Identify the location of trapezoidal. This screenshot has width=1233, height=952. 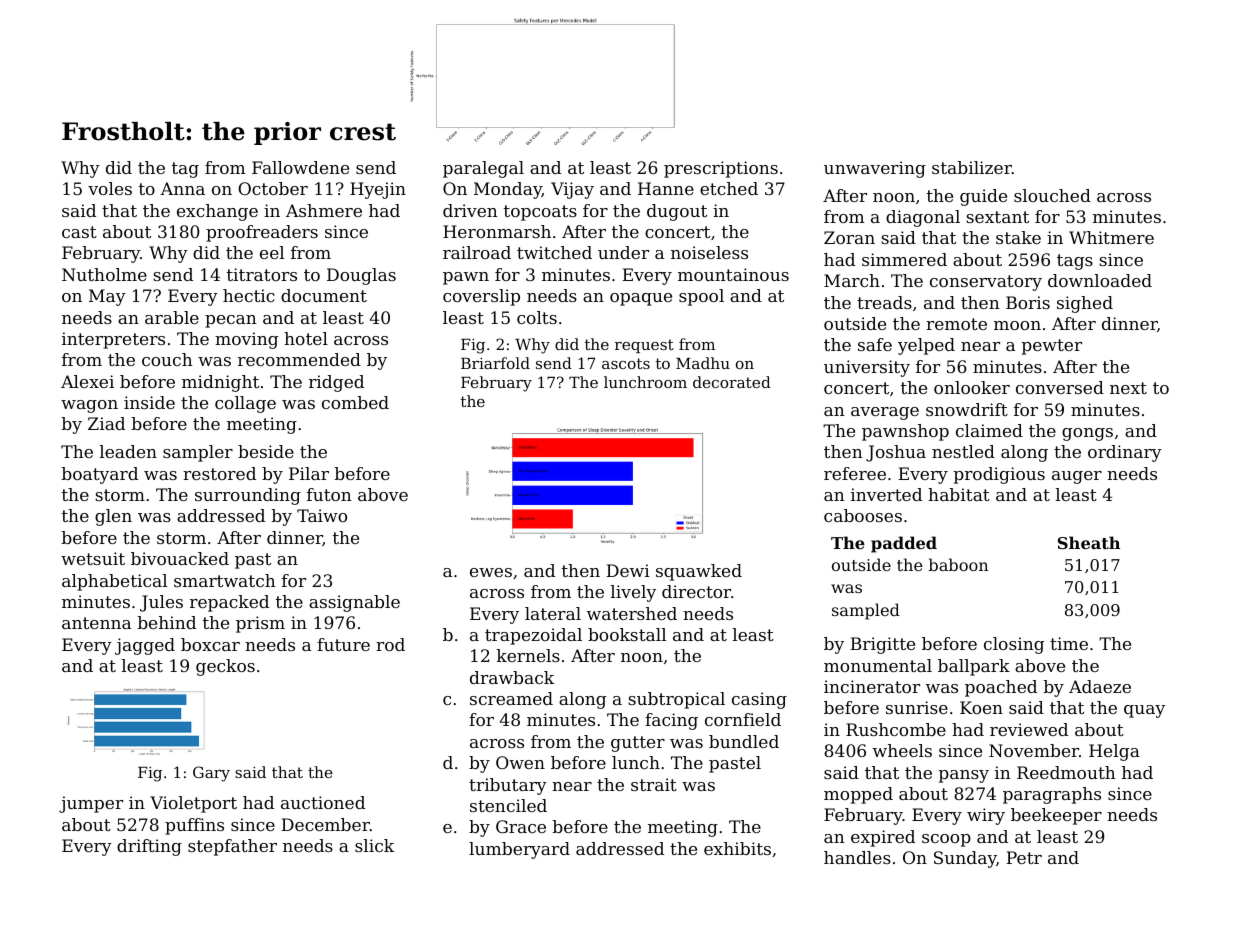
(533, 636).
